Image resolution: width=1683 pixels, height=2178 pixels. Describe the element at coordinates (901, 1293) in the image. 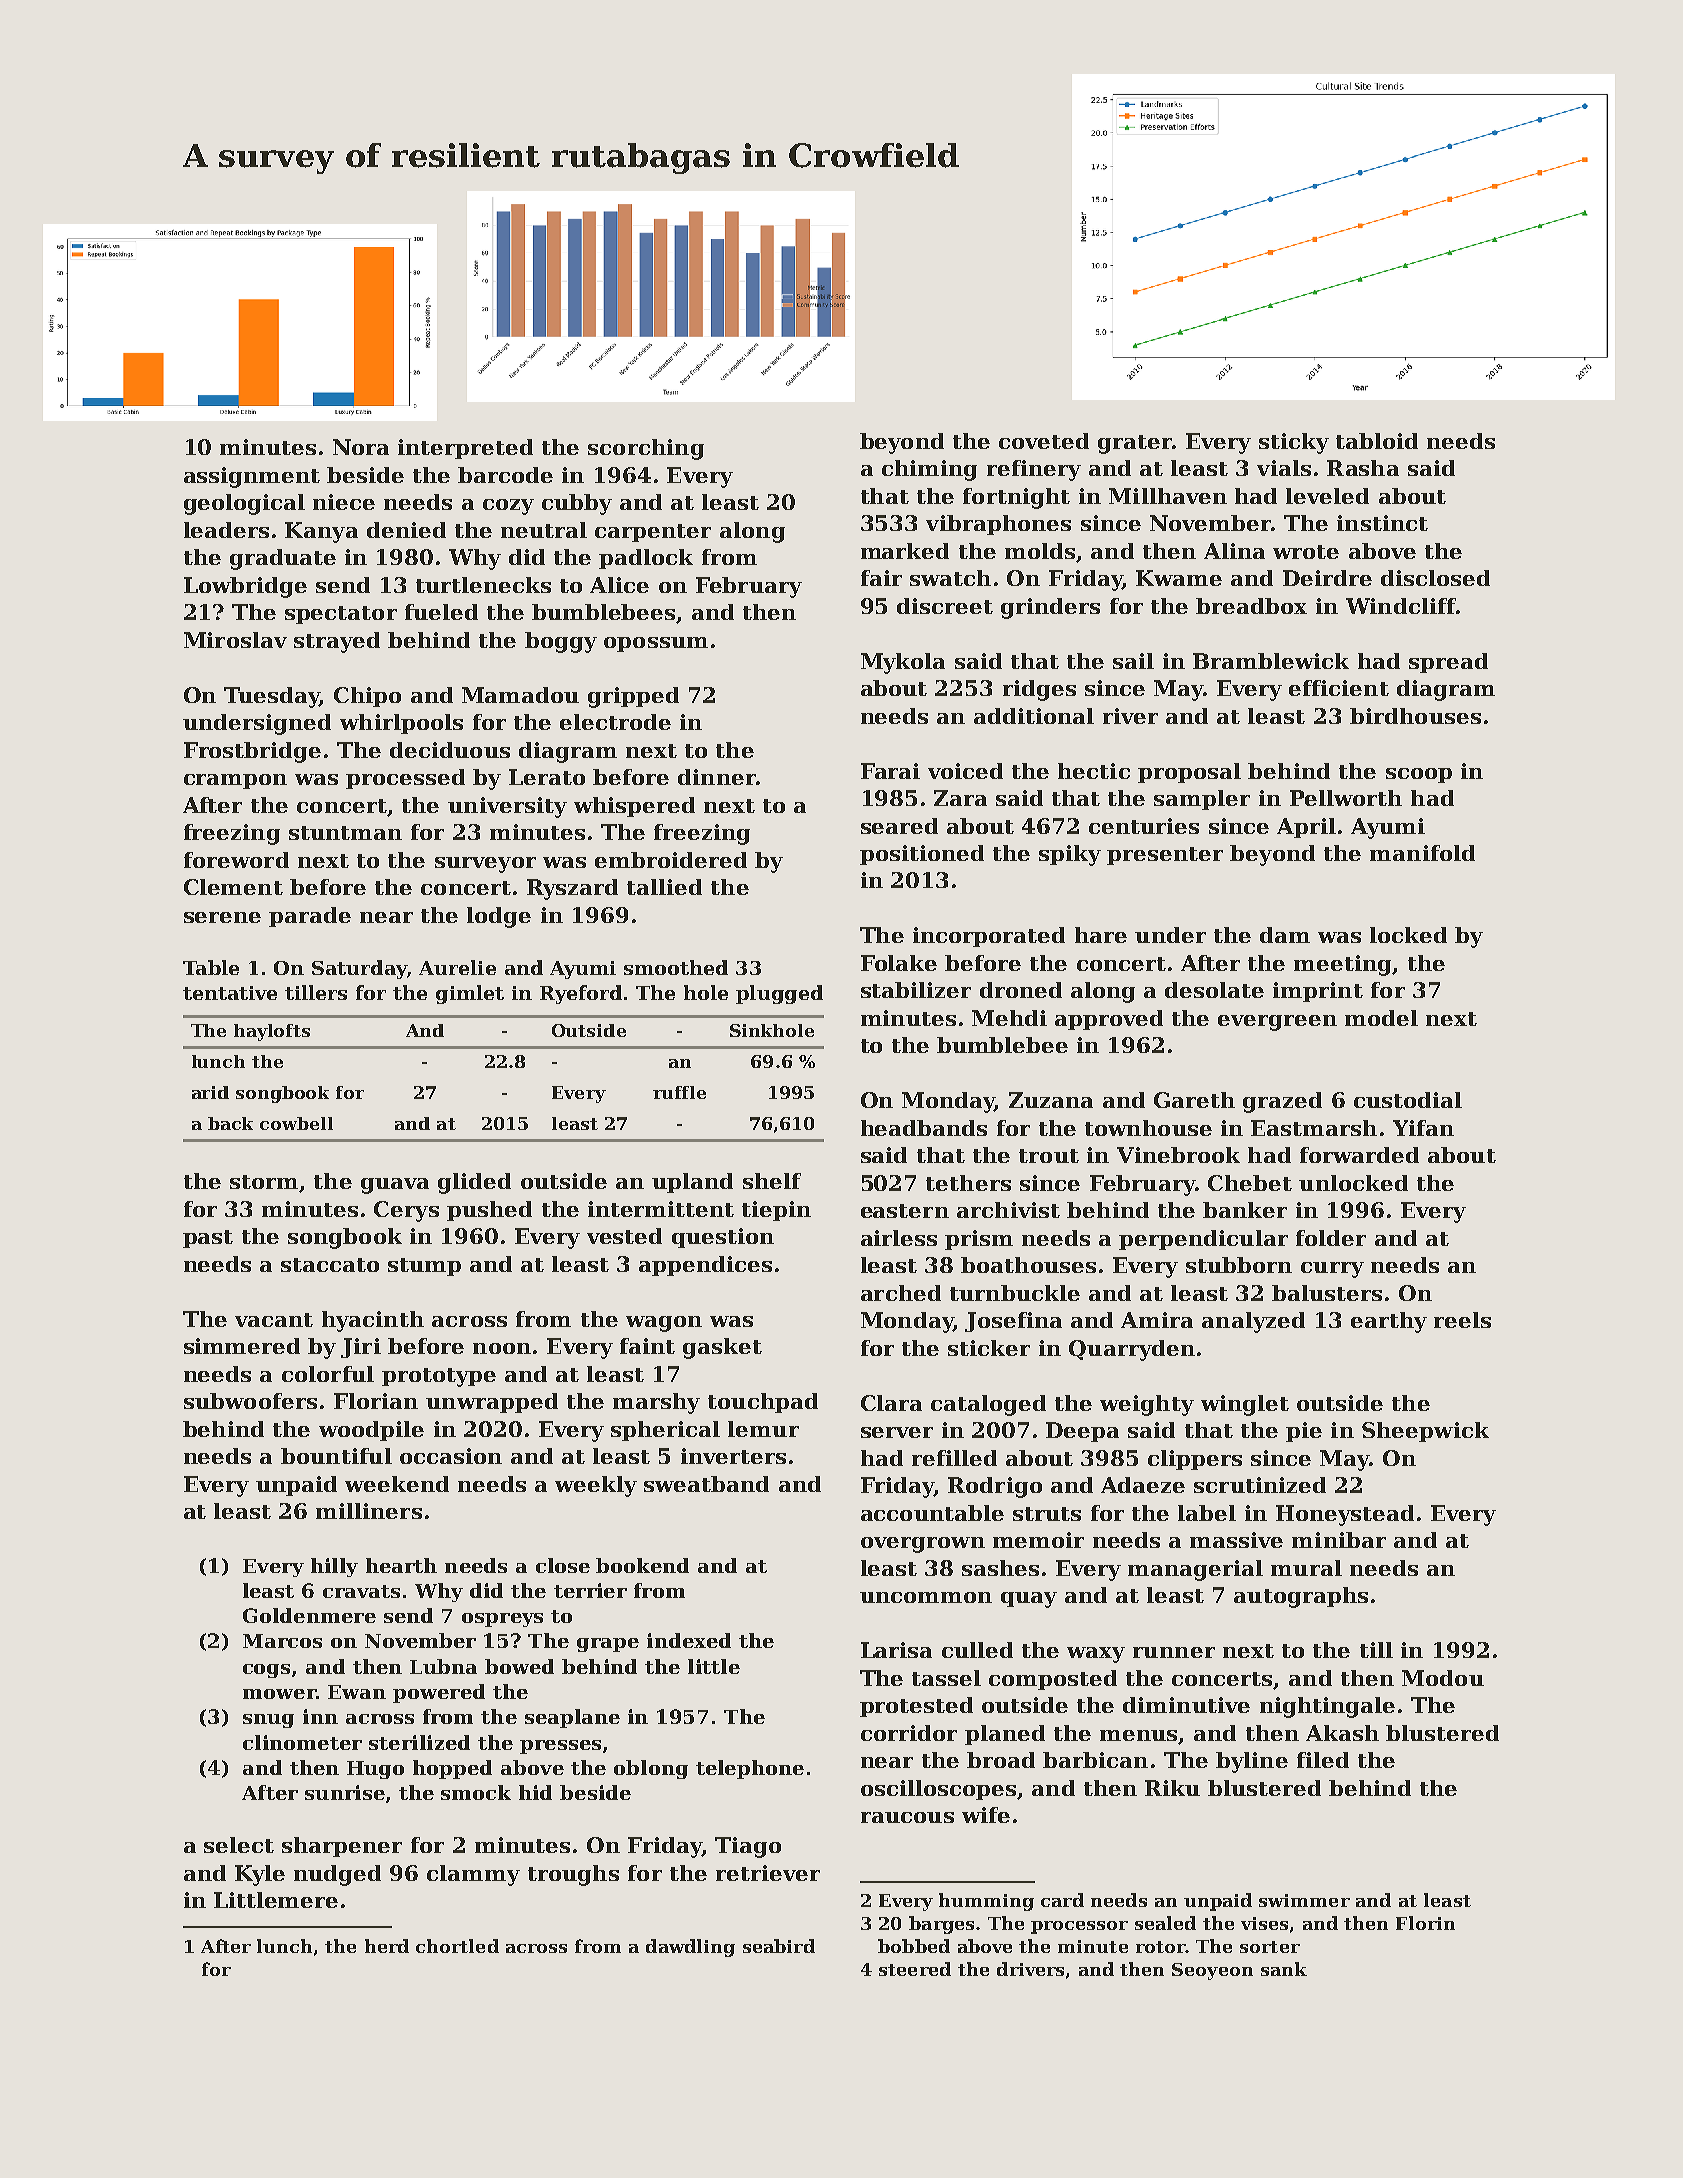

I see `arched` at that location.
